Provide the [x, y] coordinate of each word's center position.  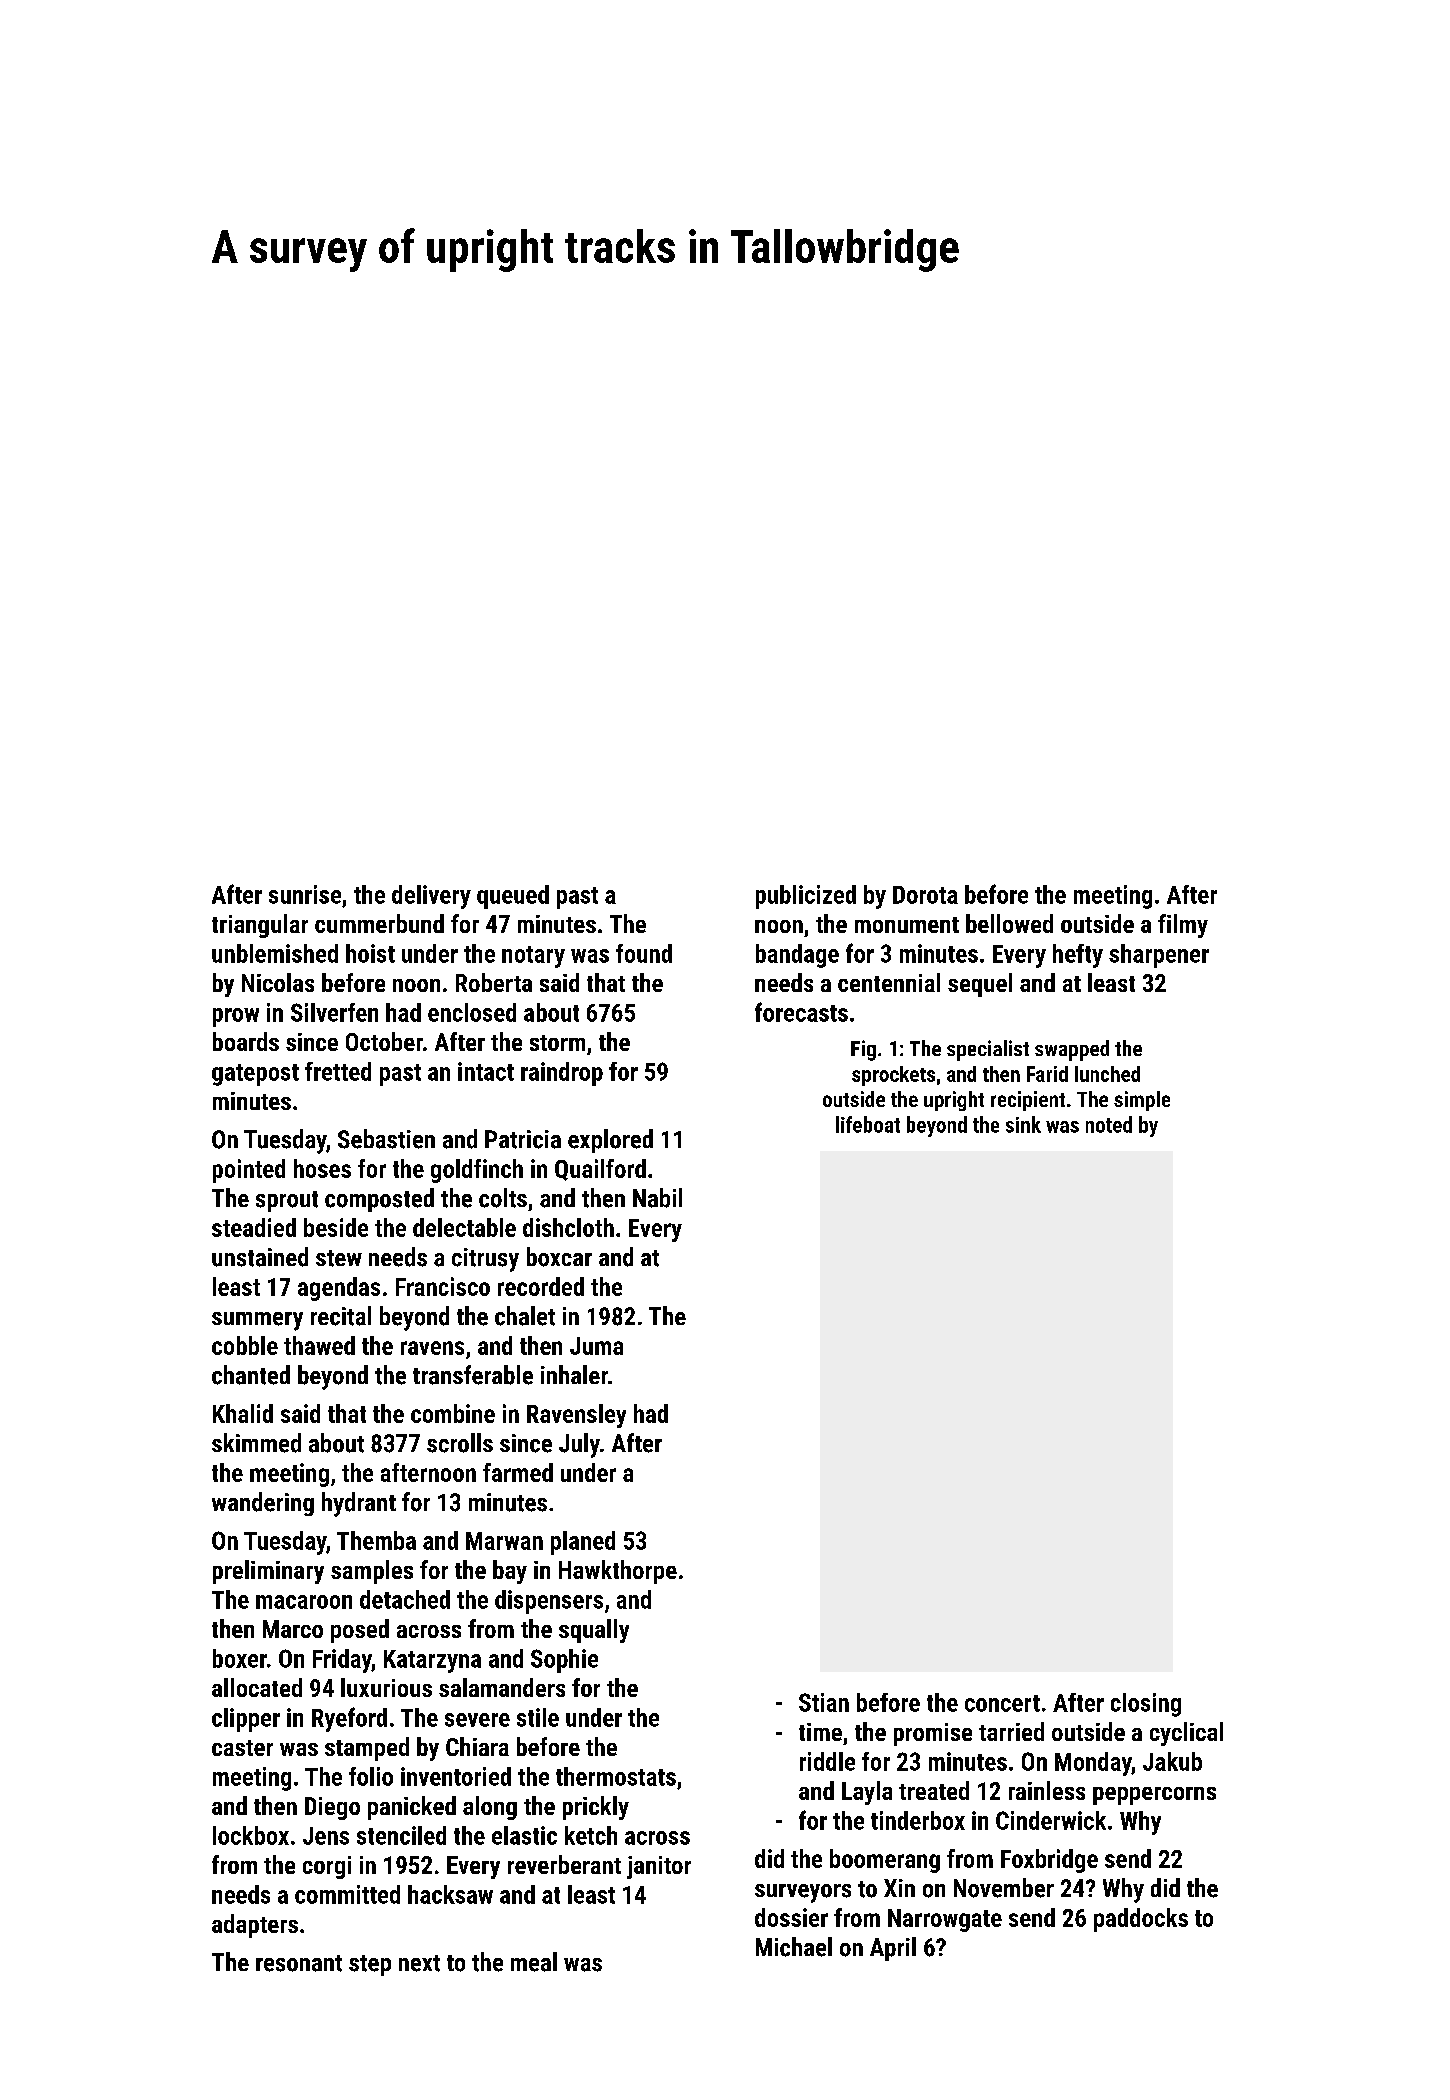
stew [339, 1258]
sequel [980, 985]
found [644, 953]
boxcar [559, 1257]
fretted [338, 1071]
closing [1146, 1705]
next [419, 1963]
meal [534, 1962]
